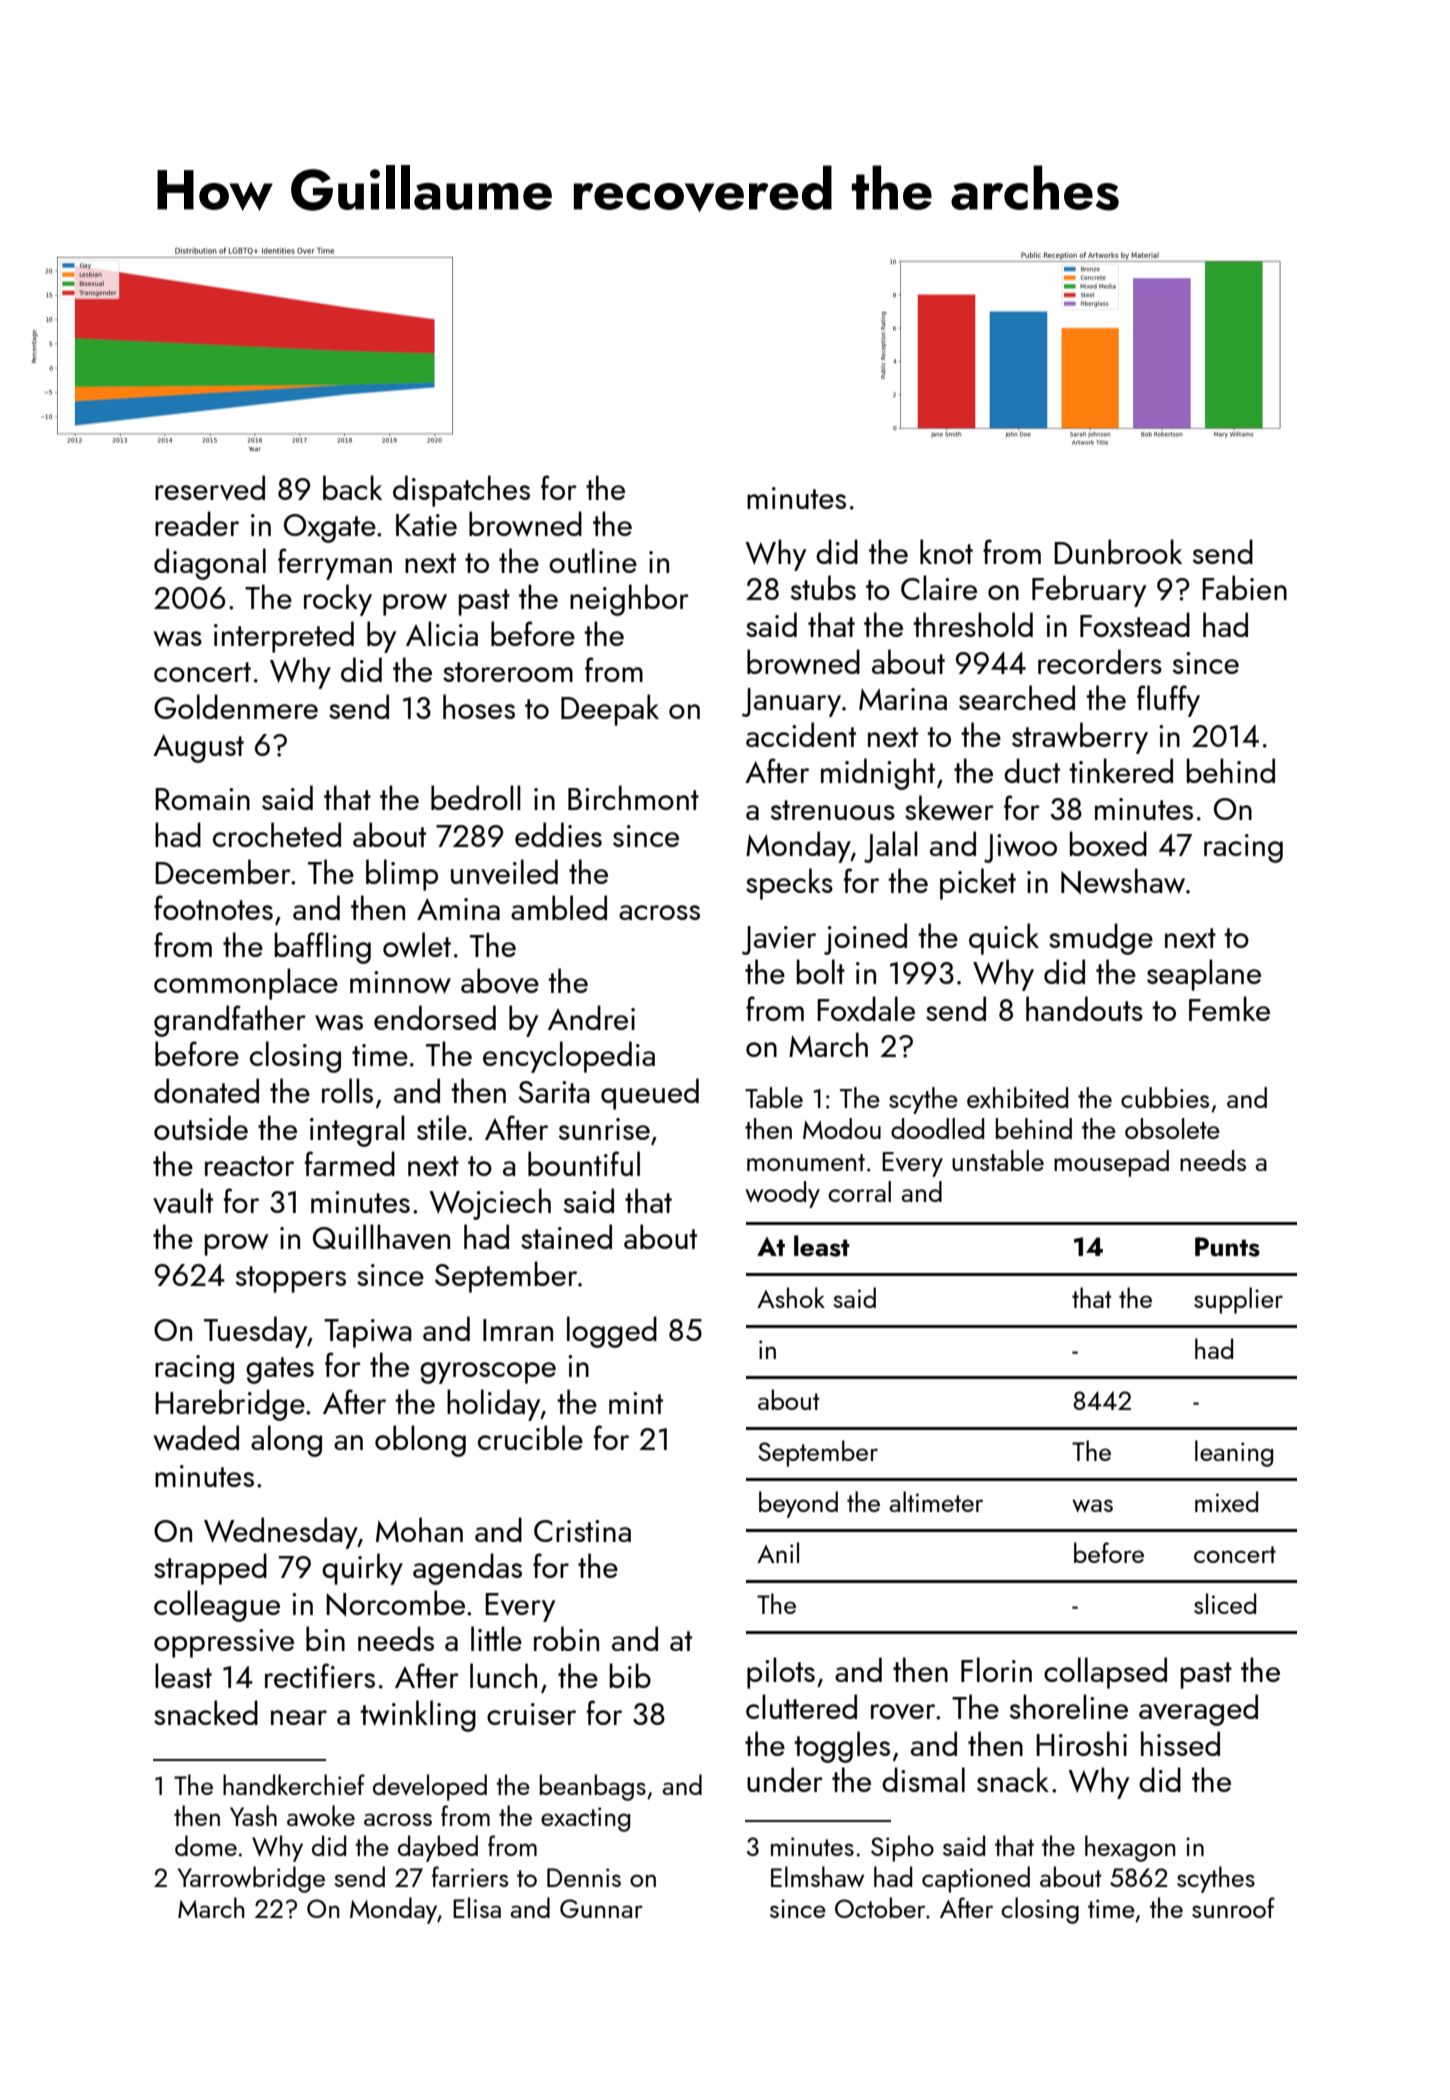  What do you see at coordinates (206, 1845) in the page?
I see `dome` at bounding box center [206, 1845].
